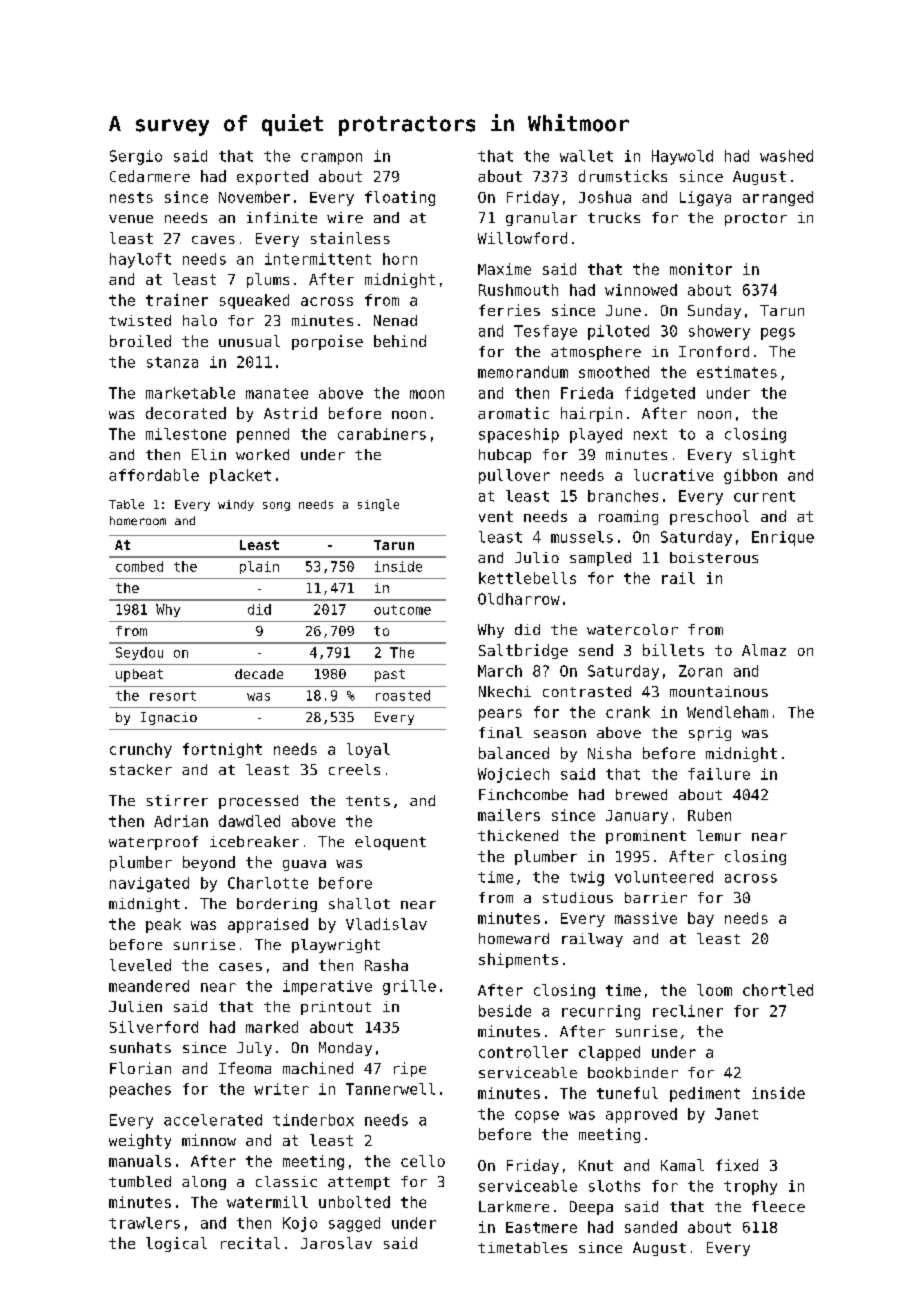  What do you see at coordinates (382, 434) in the document?
I see `carabiners` at bounding box center [382, 434].
